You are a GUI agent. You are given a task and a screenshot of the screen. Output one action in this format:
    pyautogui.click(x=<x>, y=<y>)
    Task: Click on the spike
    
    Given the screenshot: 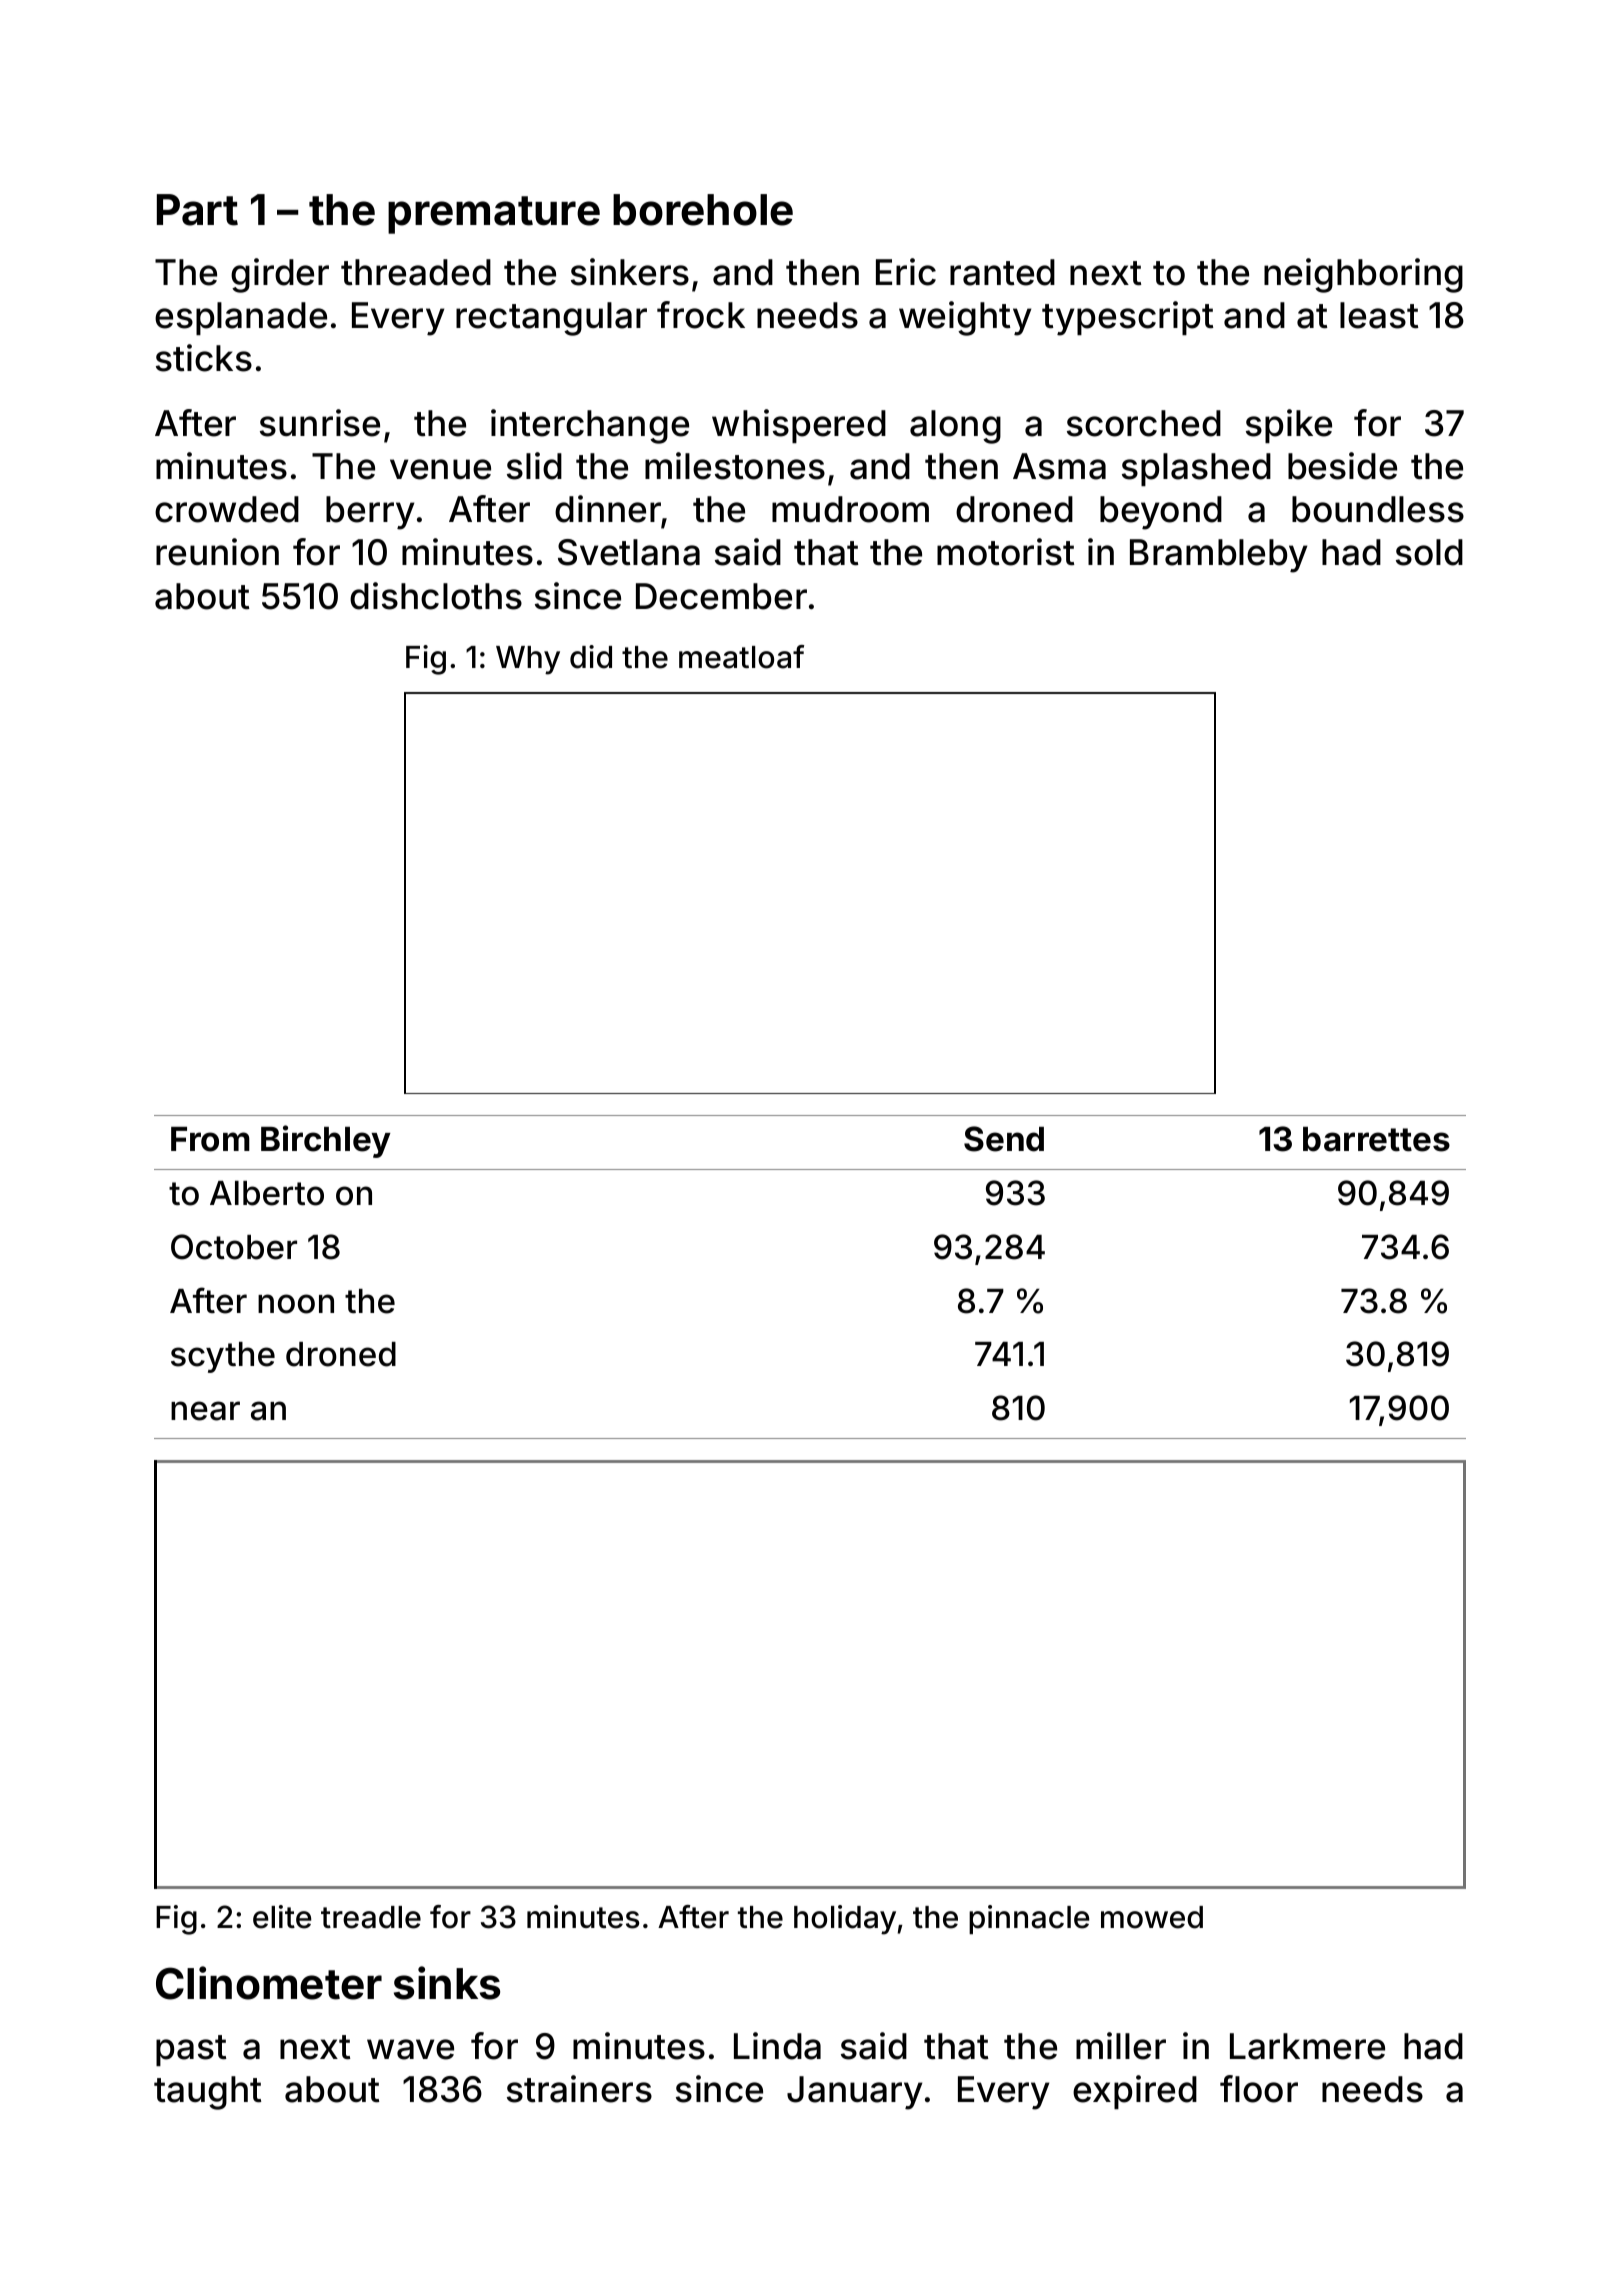 What is the action you would take?
    pyautogui.click(x=1289, y=426)
